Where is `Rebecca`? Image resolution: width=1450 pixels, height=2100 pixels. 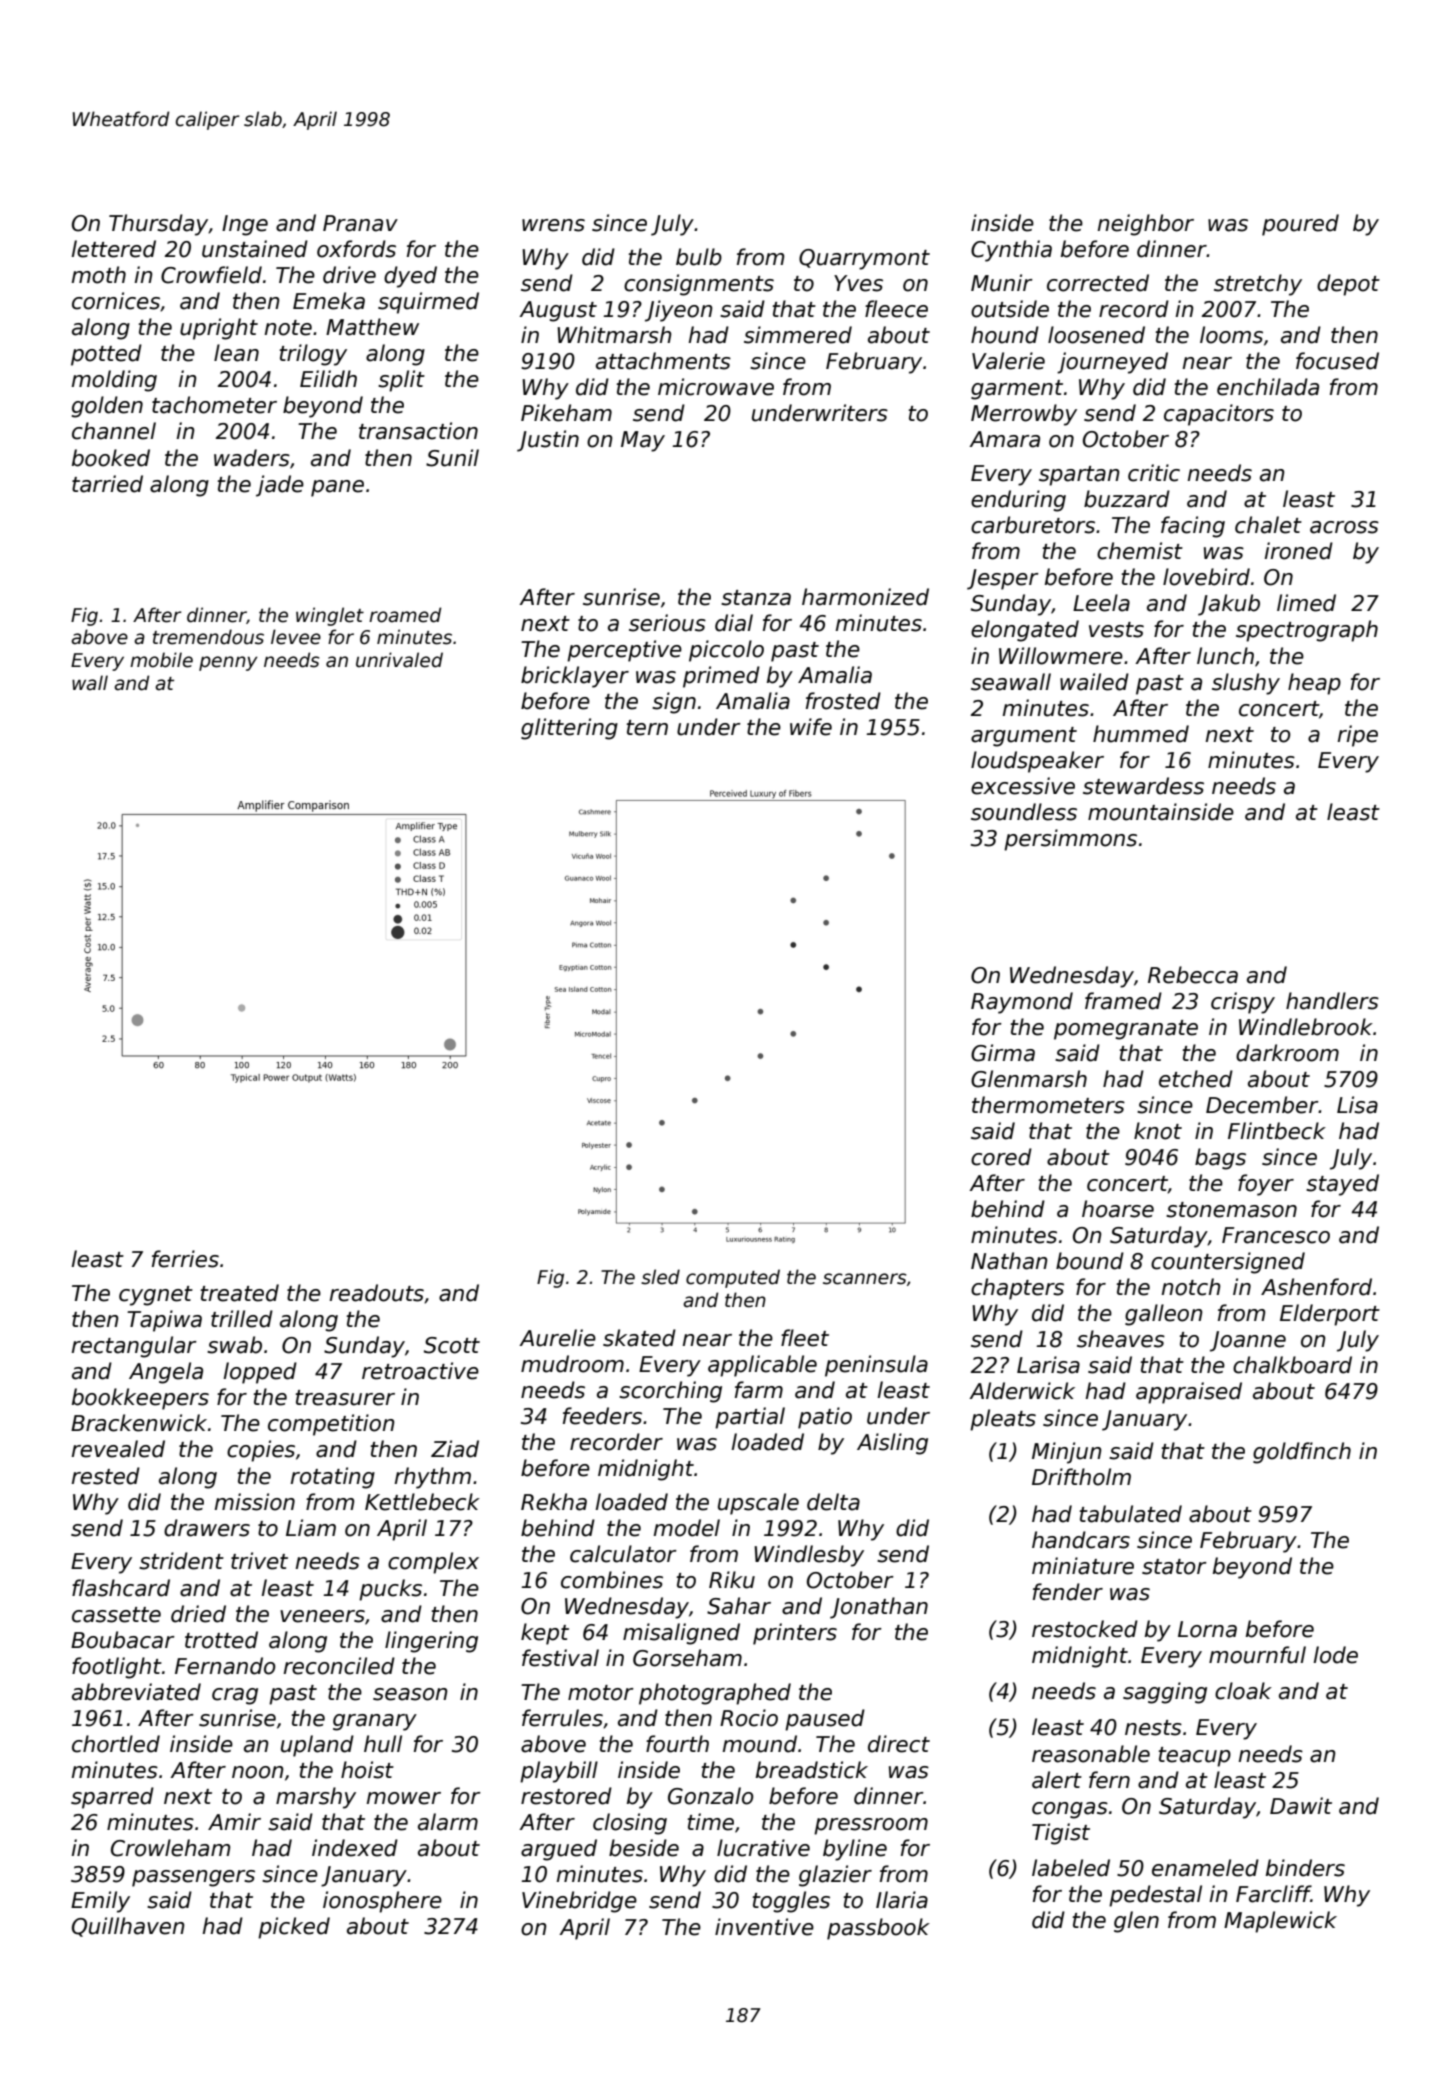
Rebecca is located at coordinates (1193, 975).
